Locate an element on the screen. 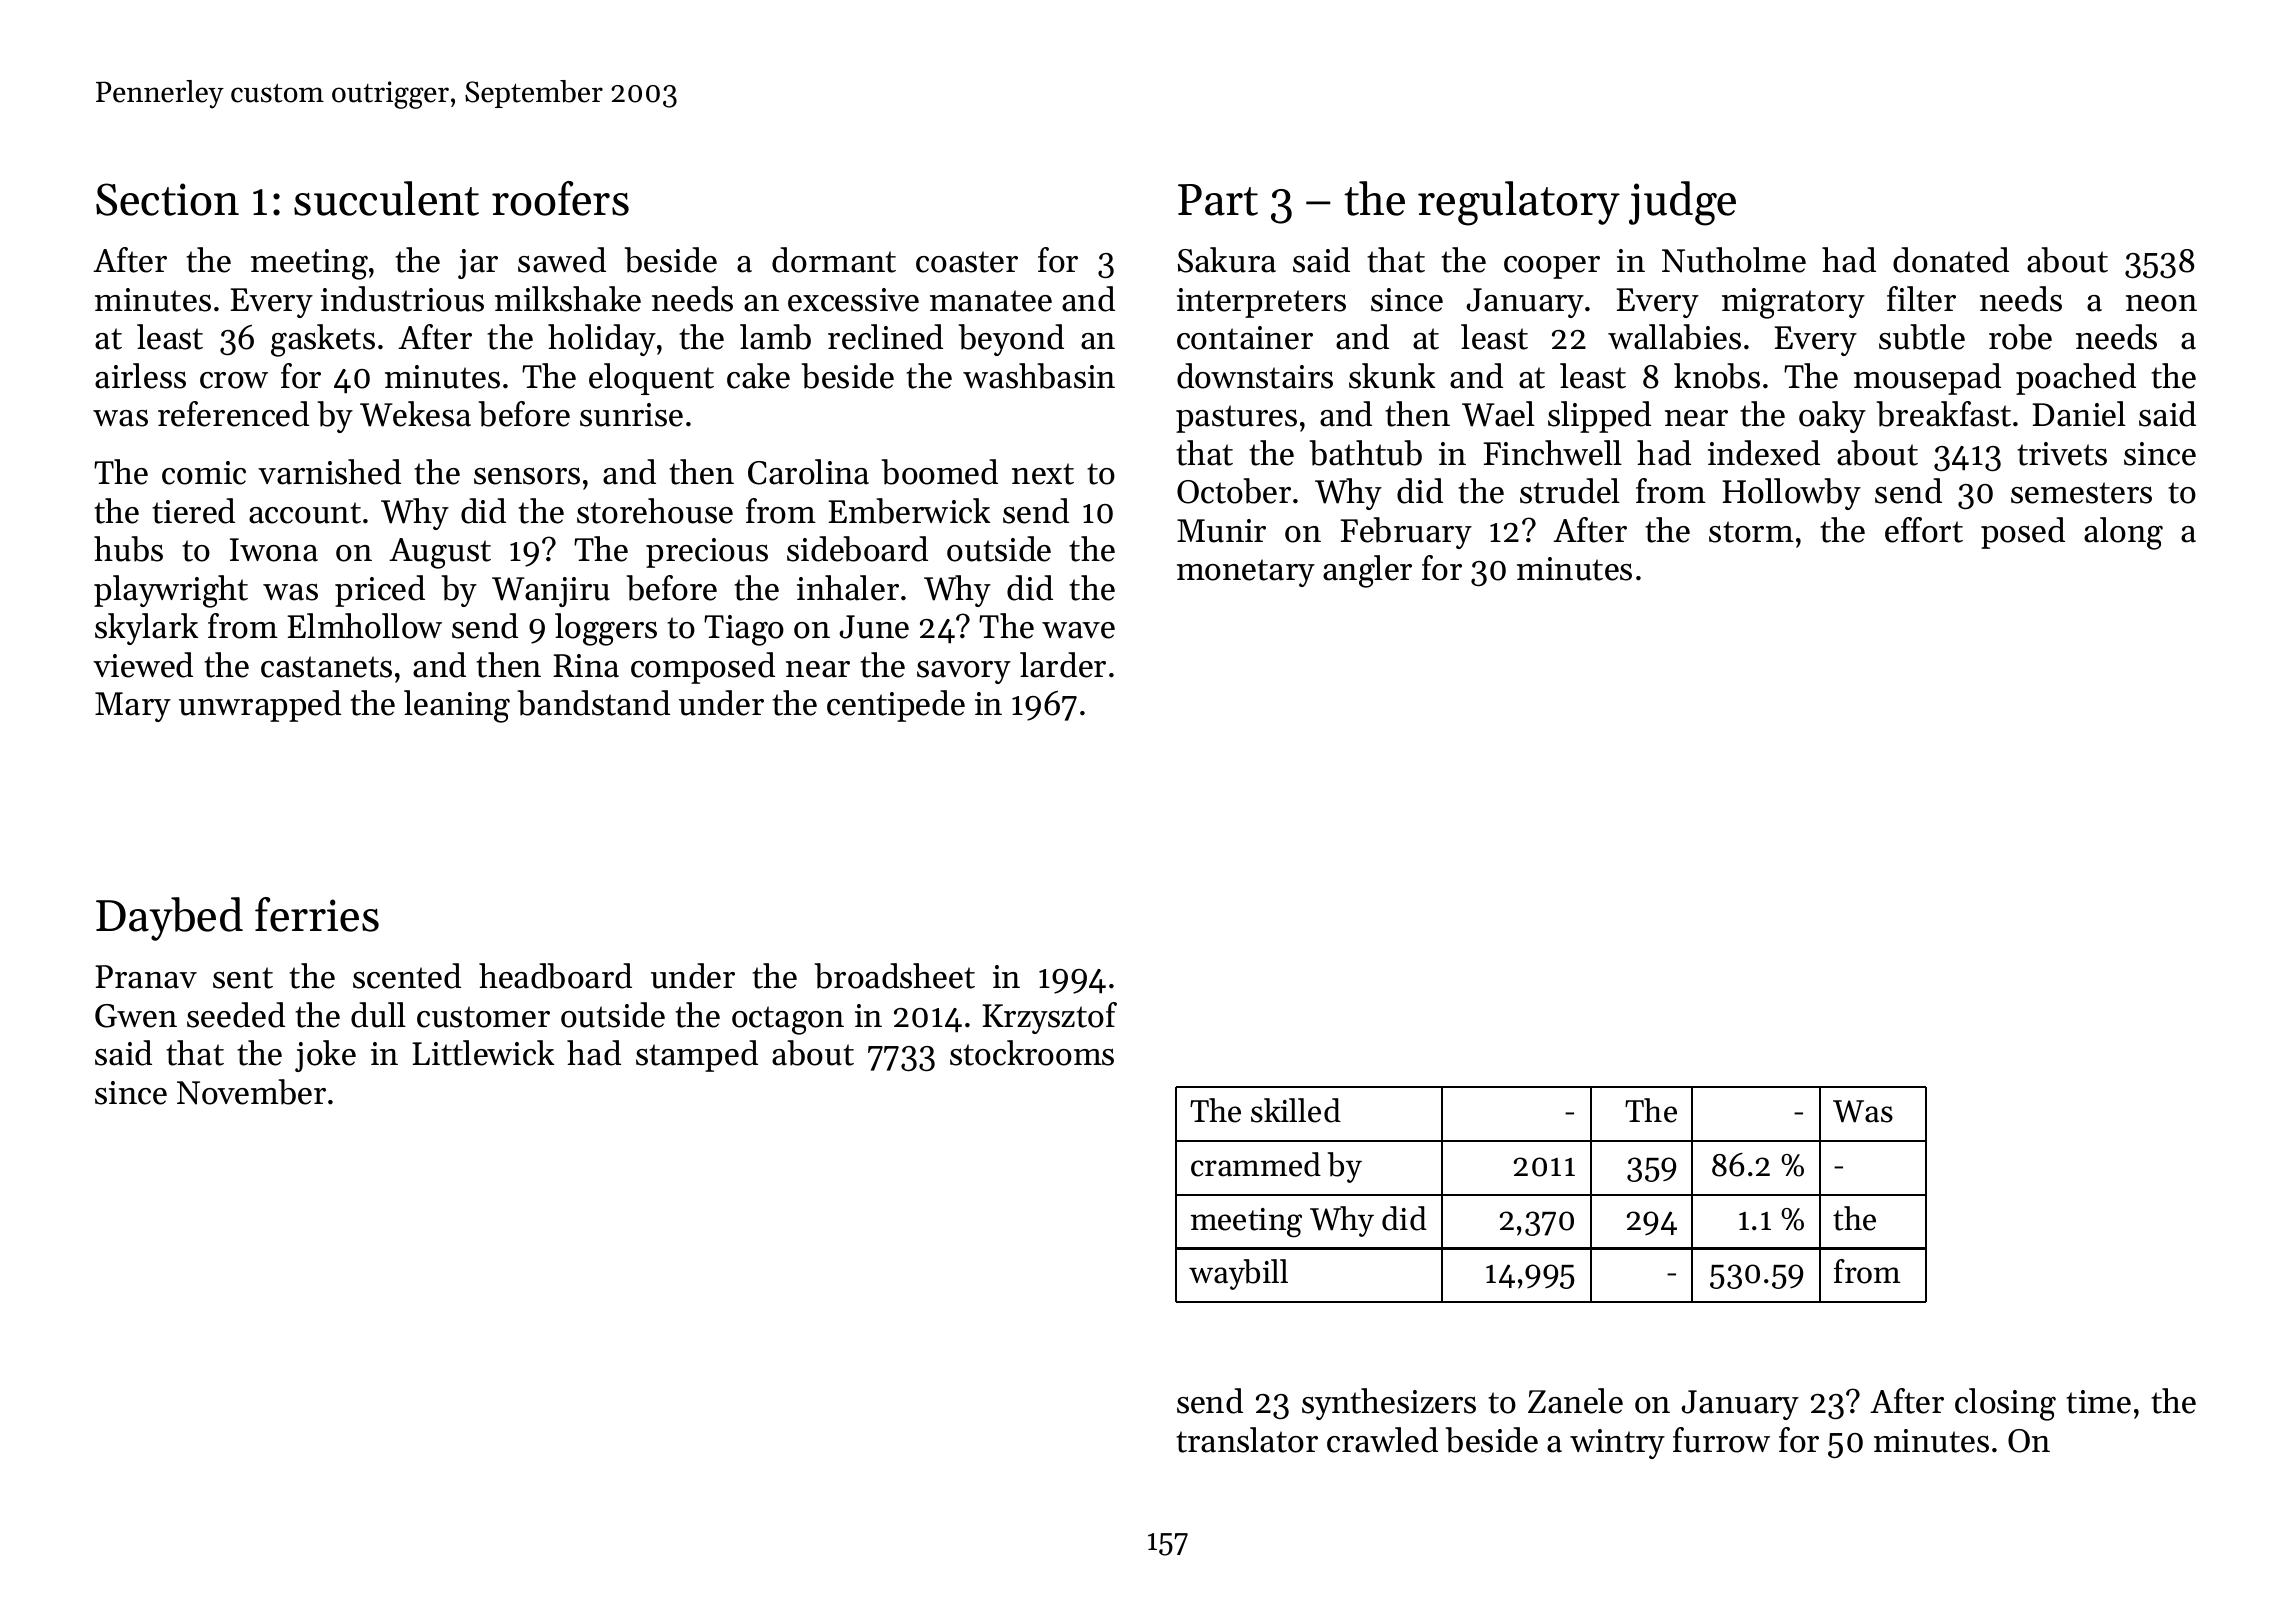 This screenshot has height=1620, width=2292. waybill is located at coordinates (1238, 1274).
